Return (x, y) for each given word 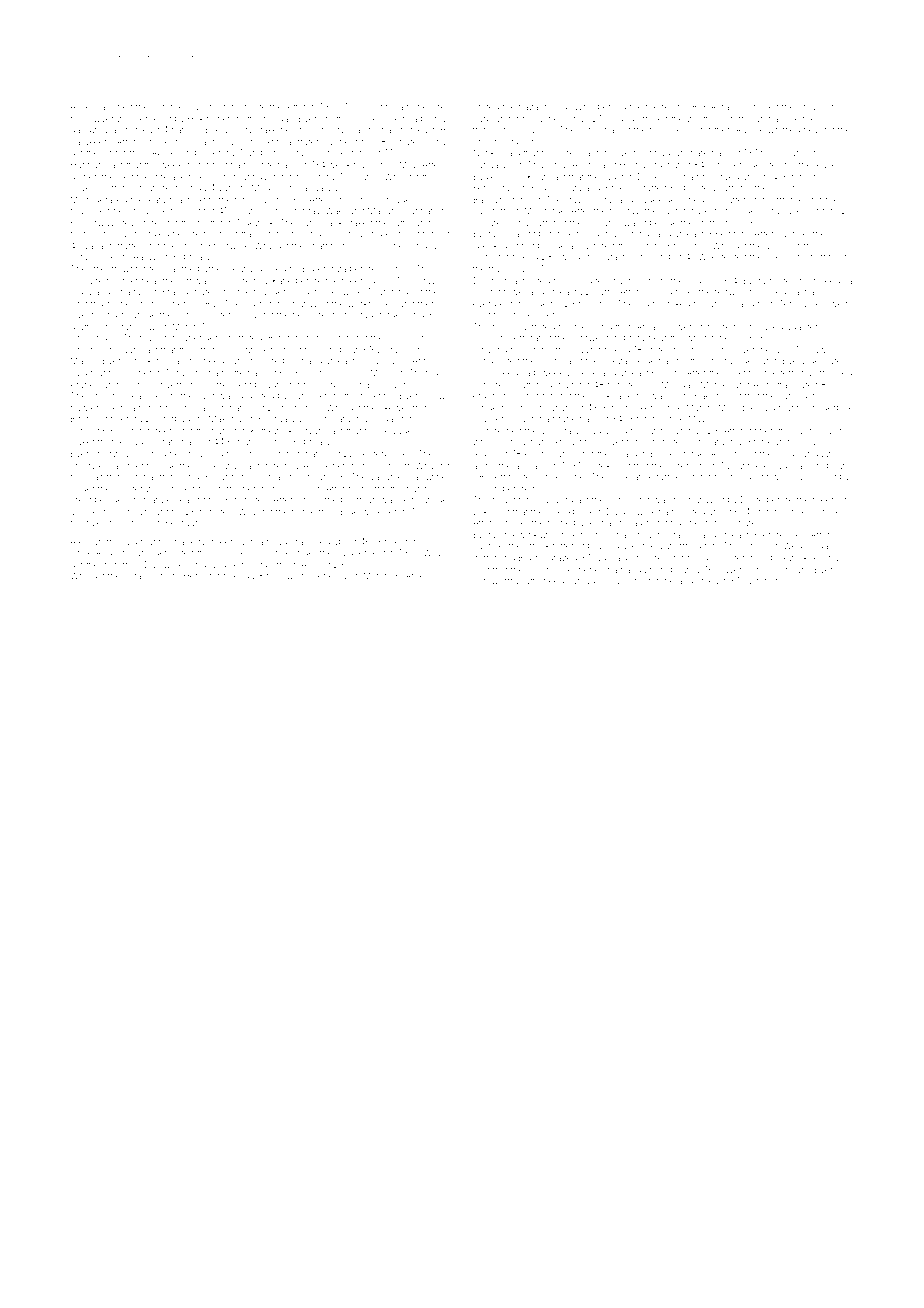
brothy (434, 119)
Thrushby (185, 373)
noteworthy (496, 582)
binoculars (782, 152)
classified (113, 106)
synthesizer (818, 431)
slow (436, 396)
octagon (141, 577)
